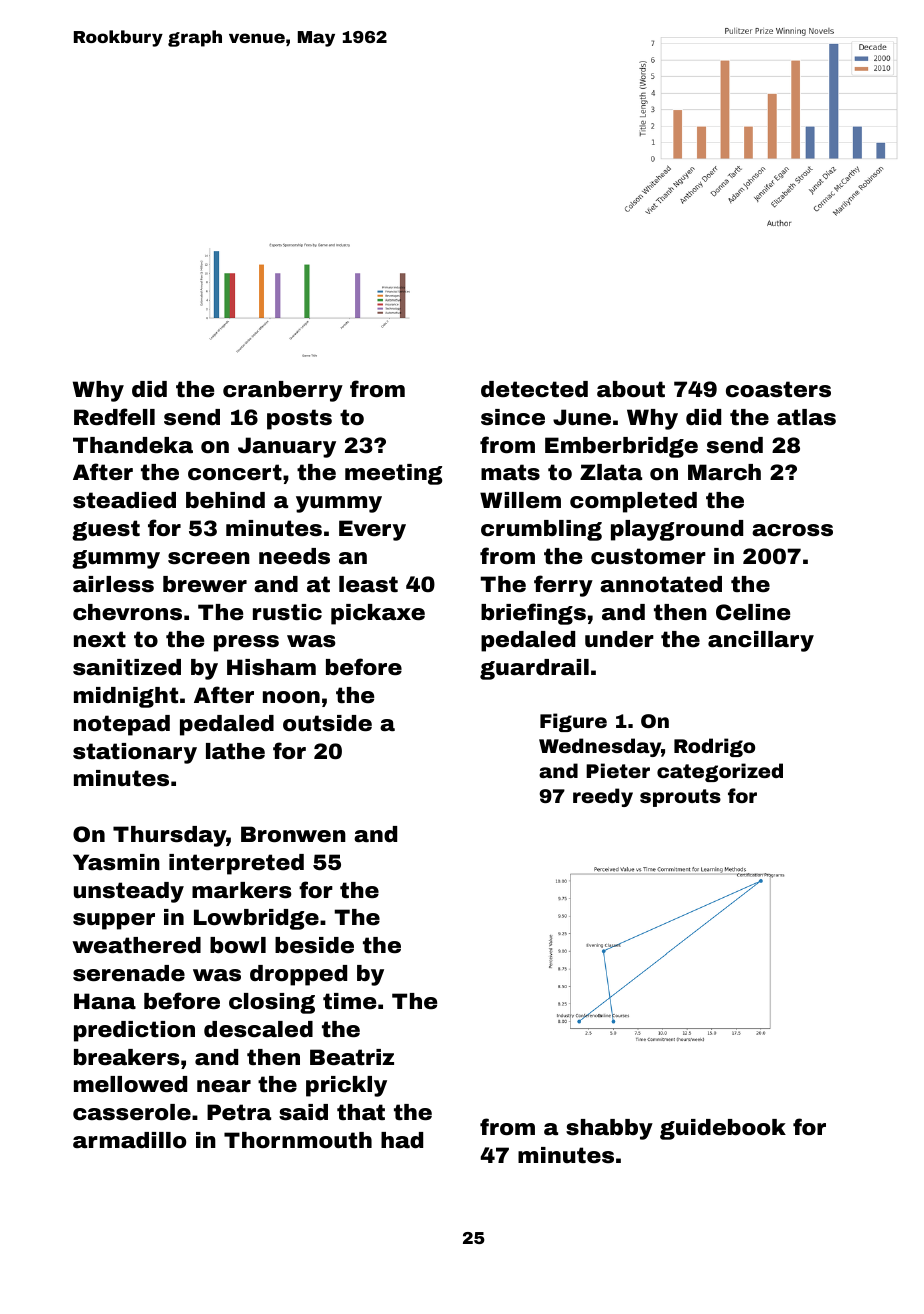 Image resolution: width=924 pixels, height=1314 pixels. What do you see at coordinates (806, 417) in the screenshot?
I see `atlas` at bounding box center [806, 417].
